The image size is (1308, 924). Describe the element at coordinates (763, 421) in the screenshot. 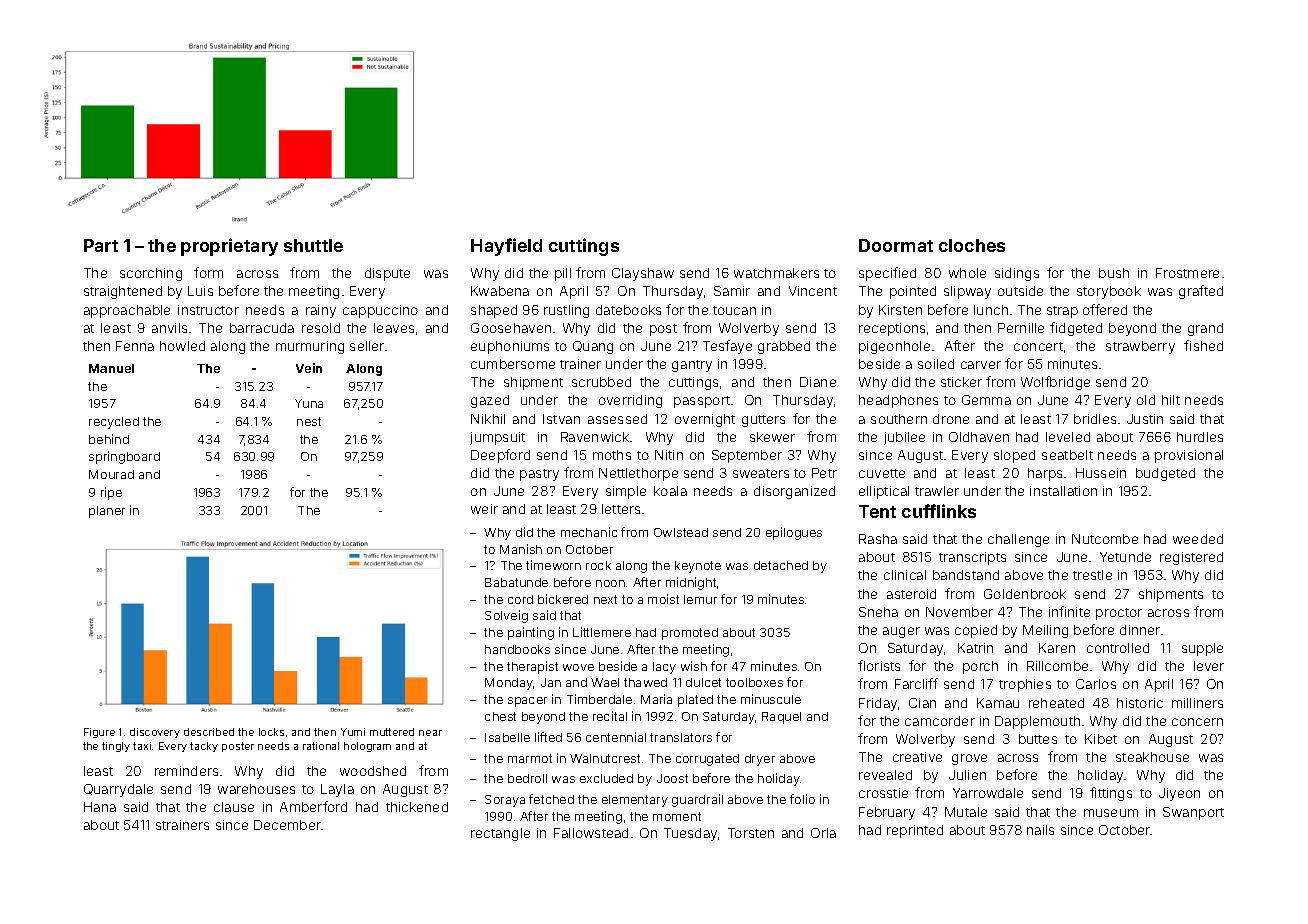

I see `gutters` at that location.
